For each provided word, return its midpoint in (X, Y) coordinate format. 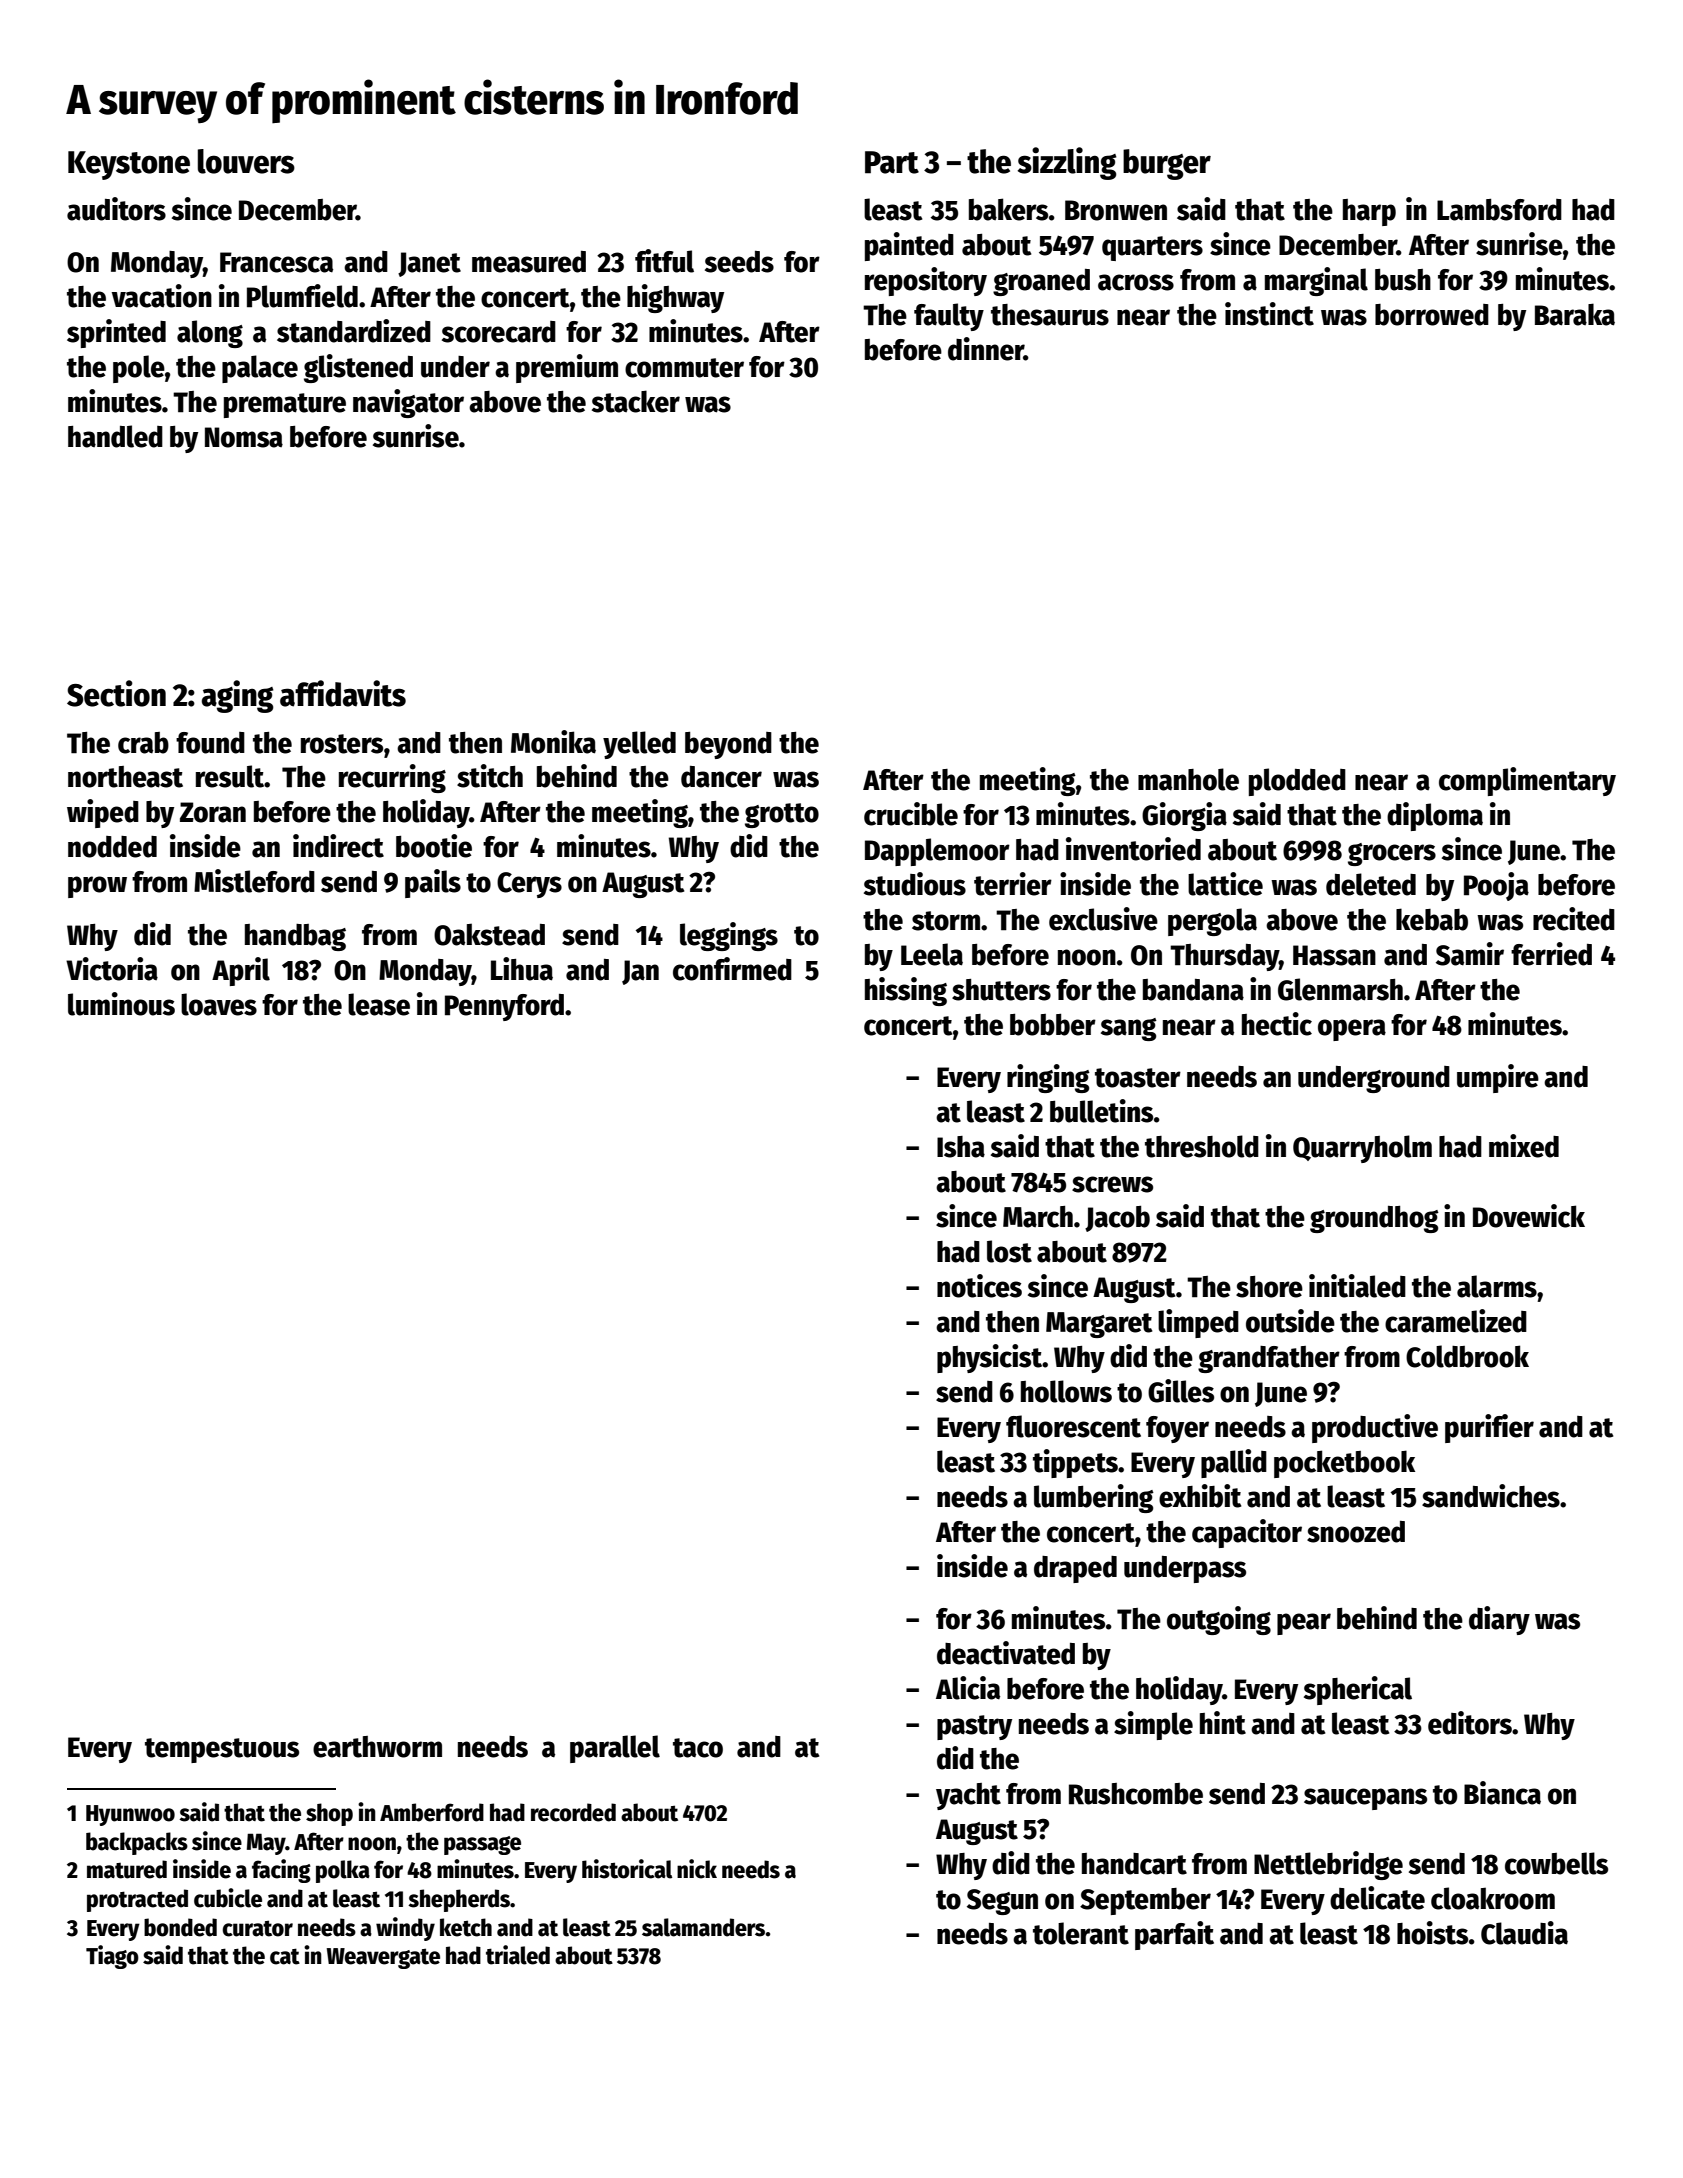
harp (1369, 212)
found (210, 743)
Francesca (276, 262)
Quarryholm (1362, 1149)
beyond (728, 745)
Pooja (1496, 886)
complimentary (1527, 781)
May (266, 1844)
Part (892, 162)
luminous (121, 1004)
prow (97, 887)
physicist (989, 1358)
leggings (729, 936)
